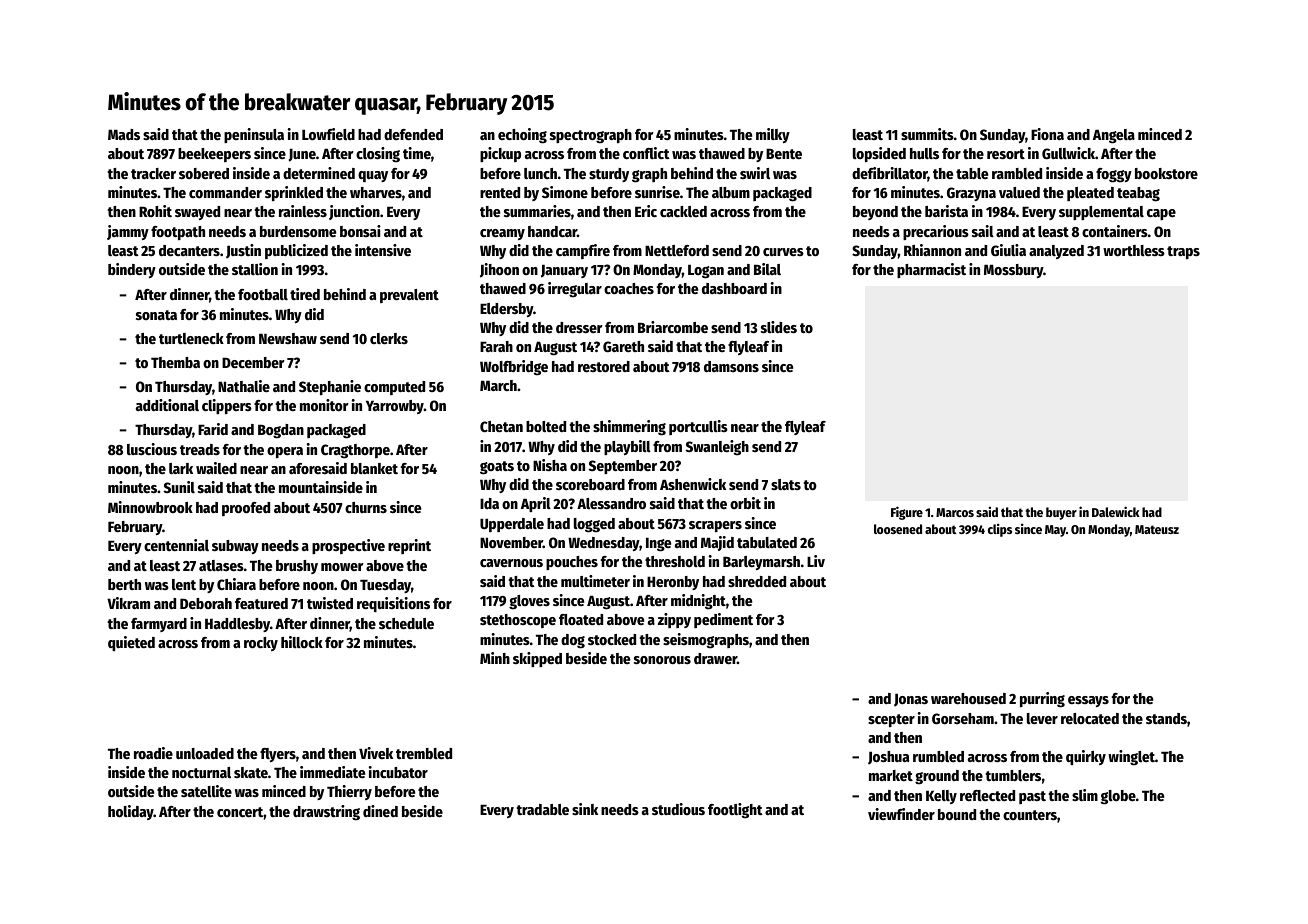 The height and width of the image is (924, 1308). I want to click on footlight, so click(735, 811).
